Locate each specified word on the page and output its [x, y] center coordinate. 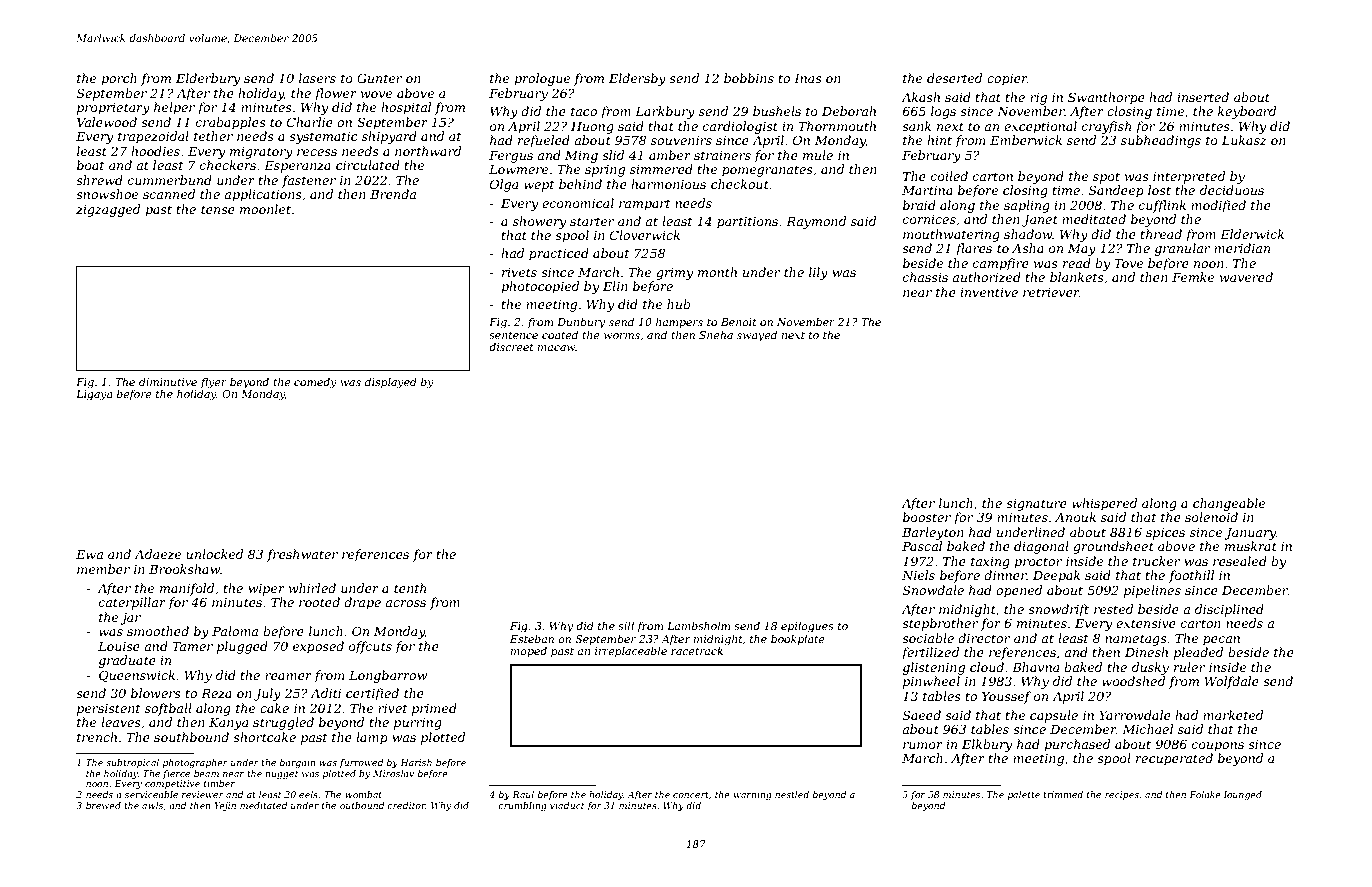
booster [927, 517]
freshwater [302, 555]
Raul [523, 794]
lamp [372, 738]
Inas [808, 78]
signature [1036, 505]
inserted [1203, 97]
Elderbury [208, 79]
